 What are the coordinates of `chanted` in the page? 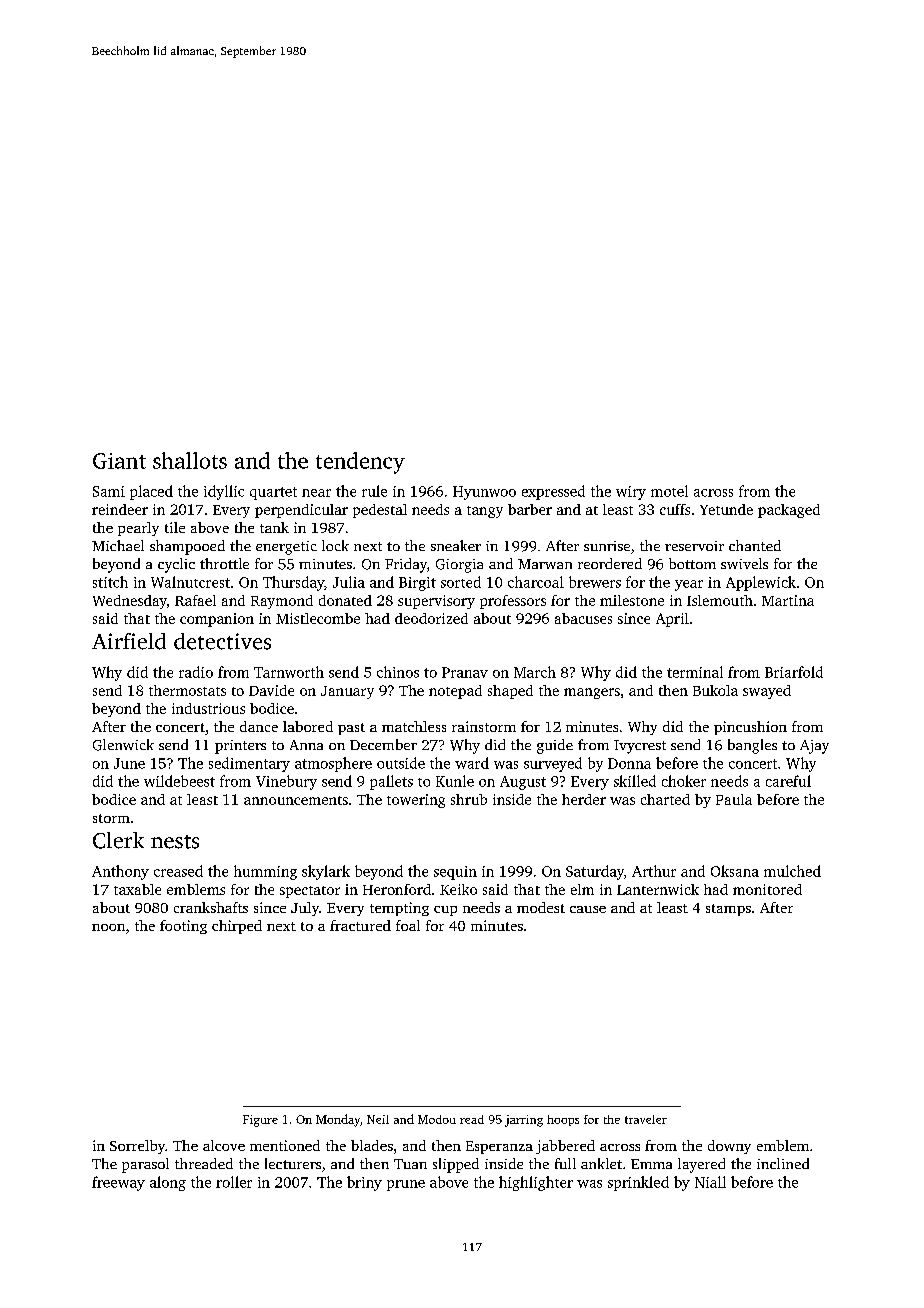 It's located at (755, 545).
